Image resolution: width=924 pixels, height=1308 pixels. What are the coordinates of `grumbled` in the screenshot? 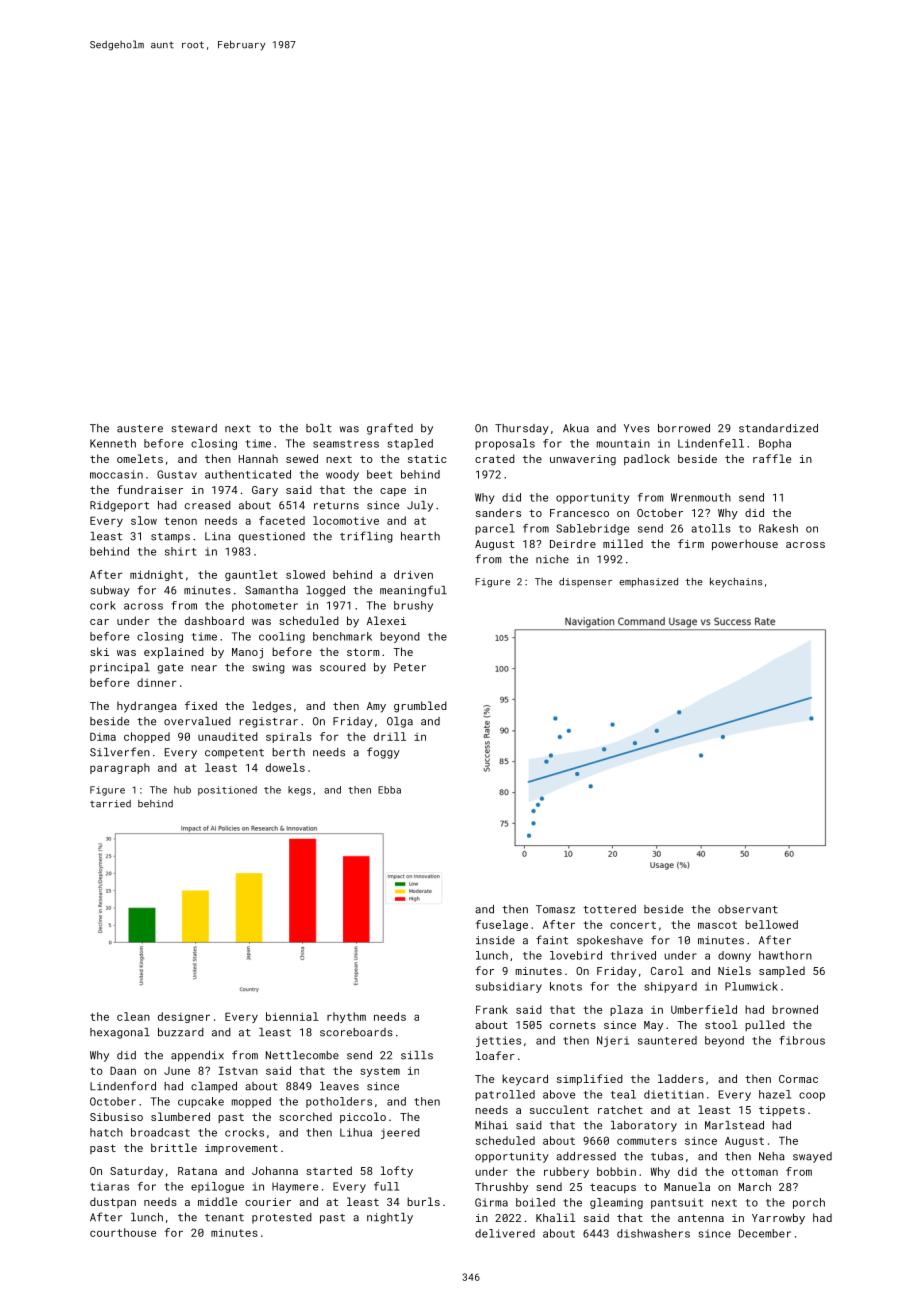 It's located at (420, 707).
